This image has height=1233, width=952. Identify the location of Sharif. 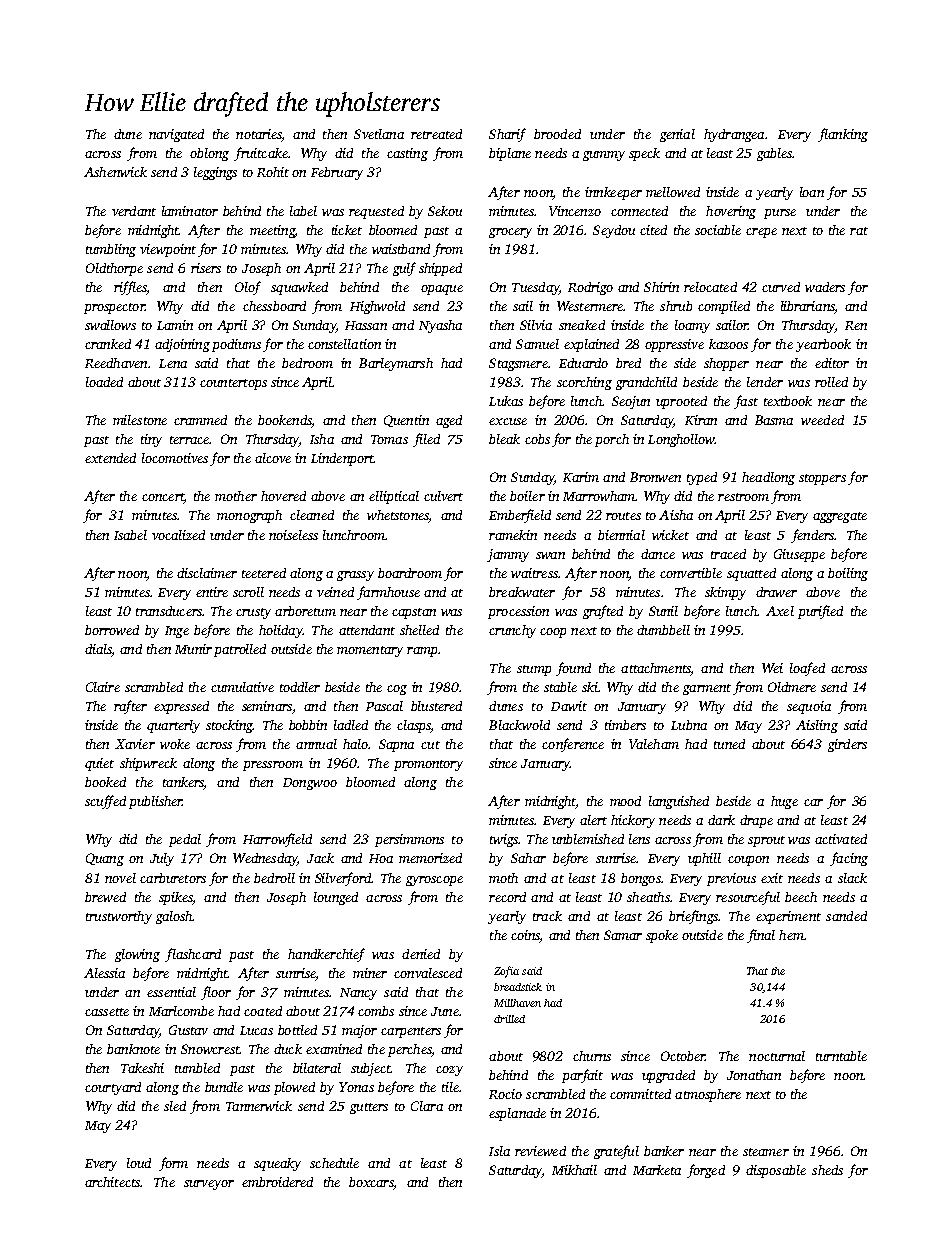
(507, 135).
